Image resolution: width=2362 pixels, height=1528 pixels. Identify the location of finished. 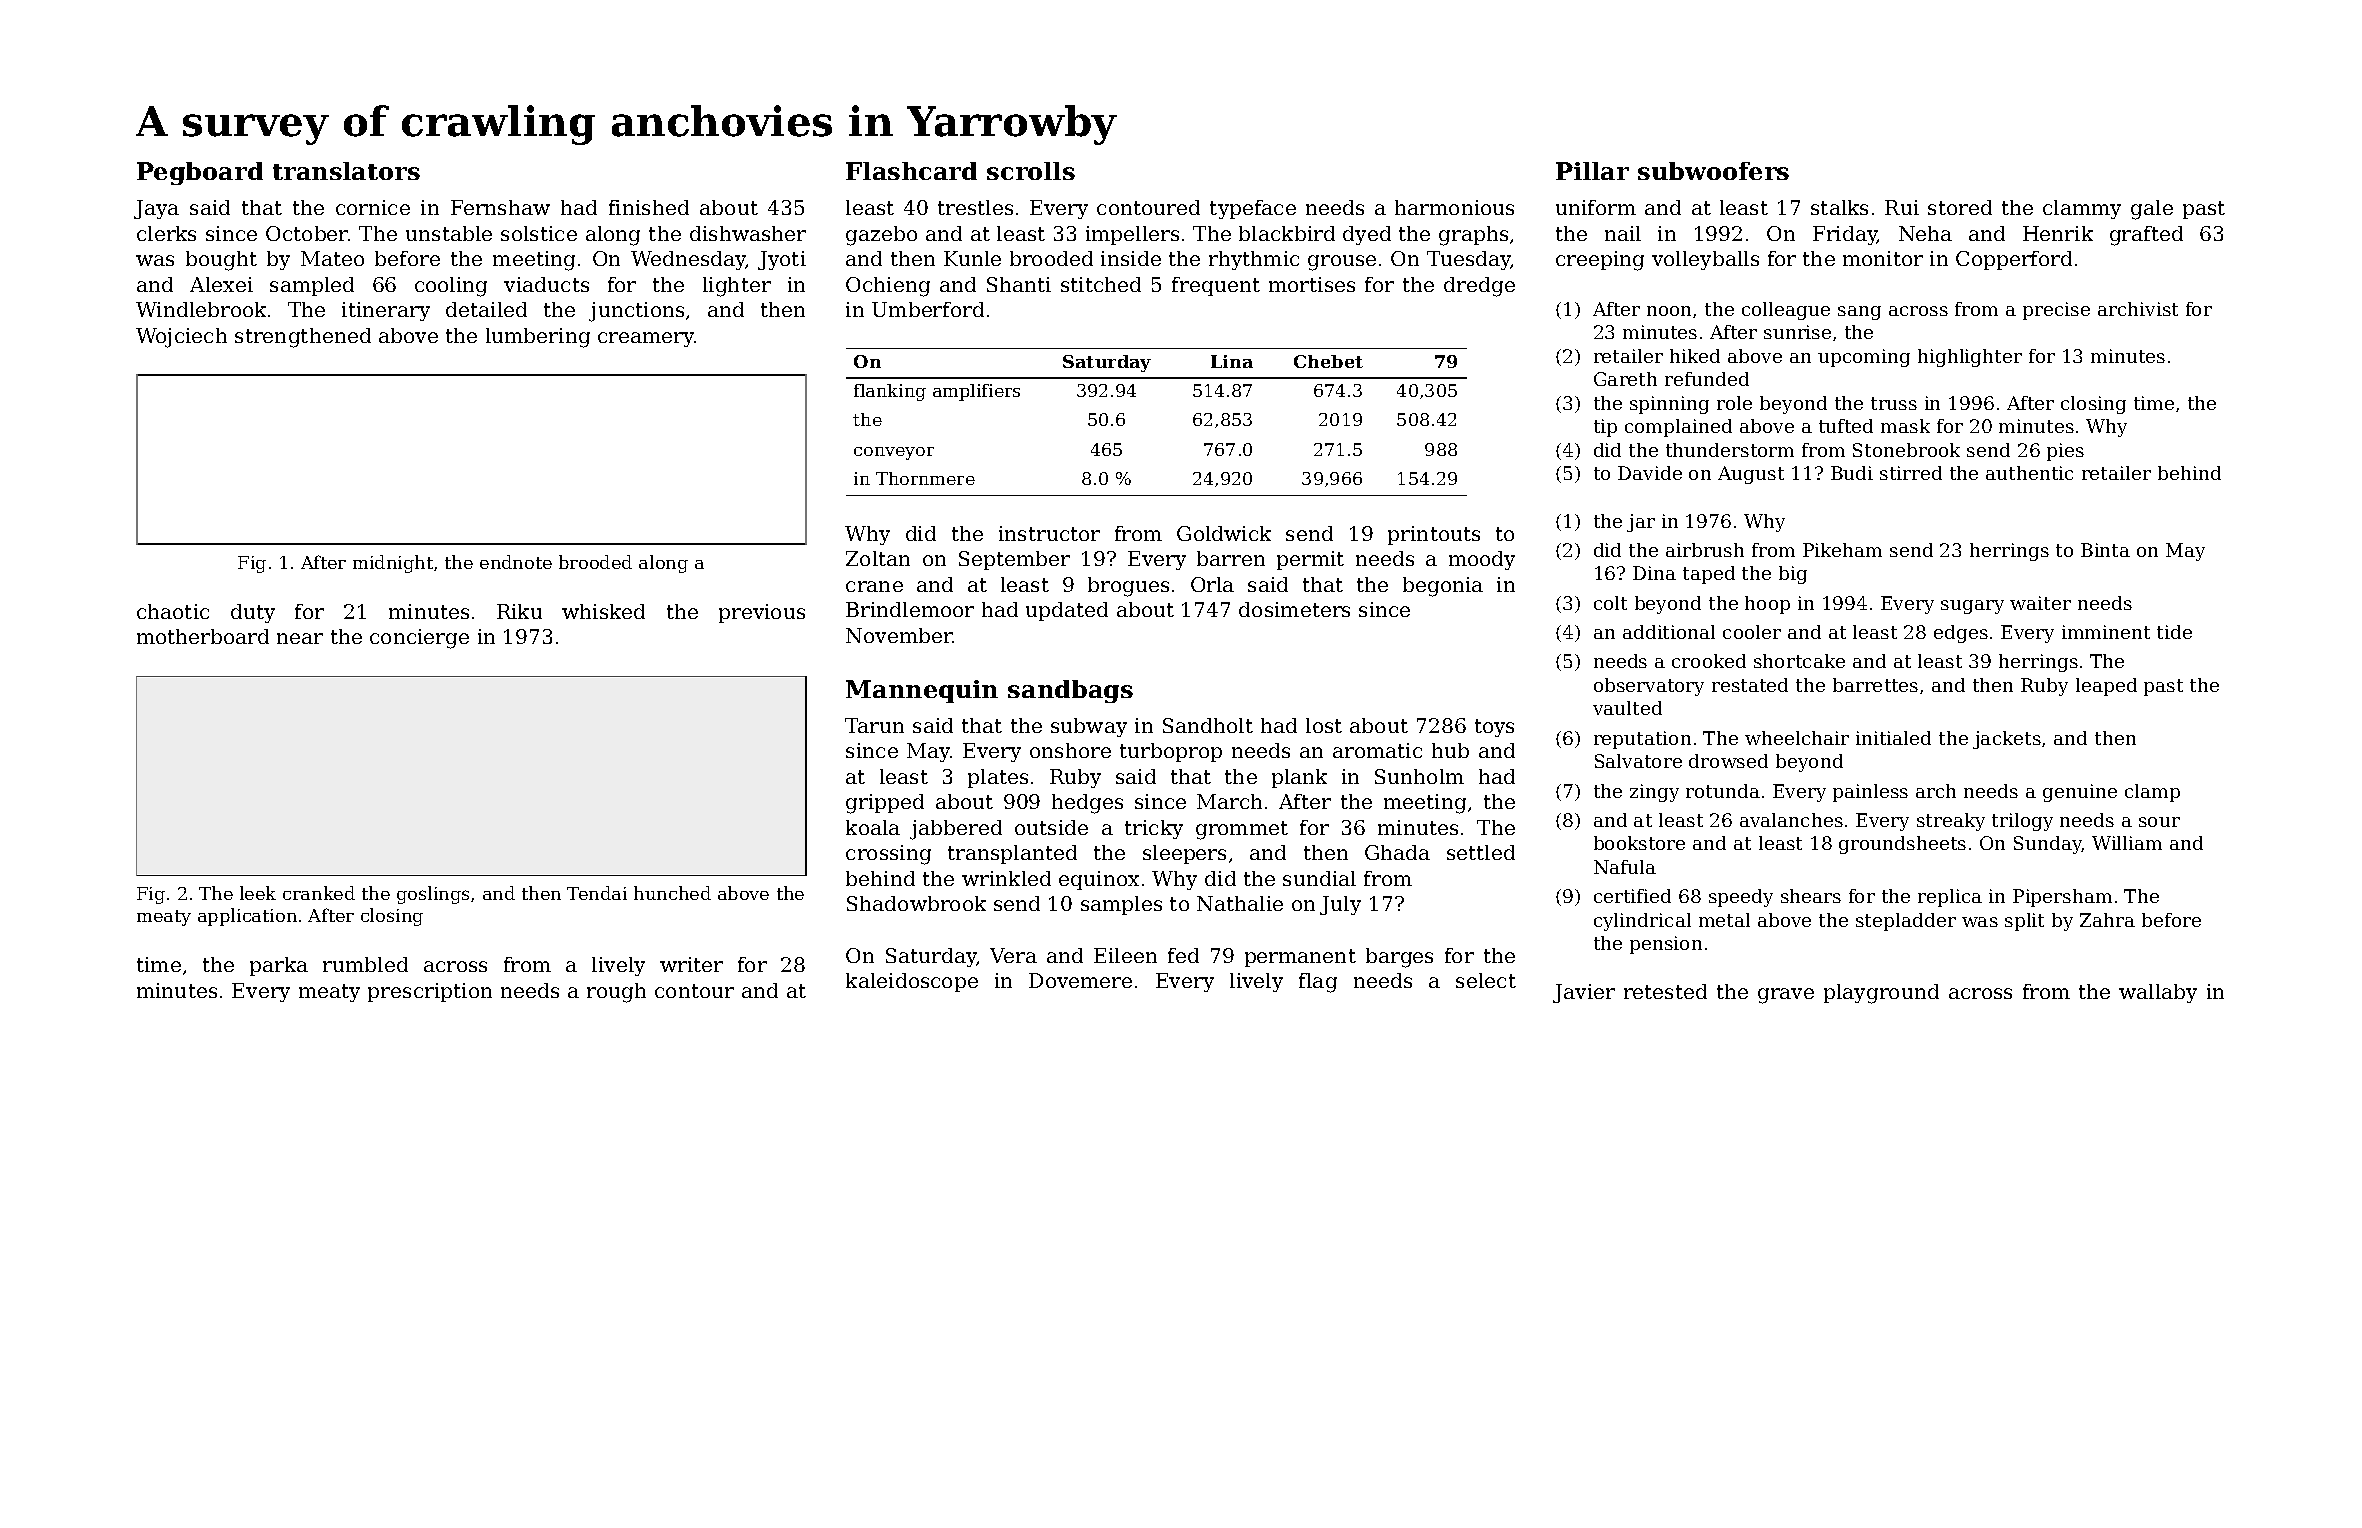
(649, 207).
